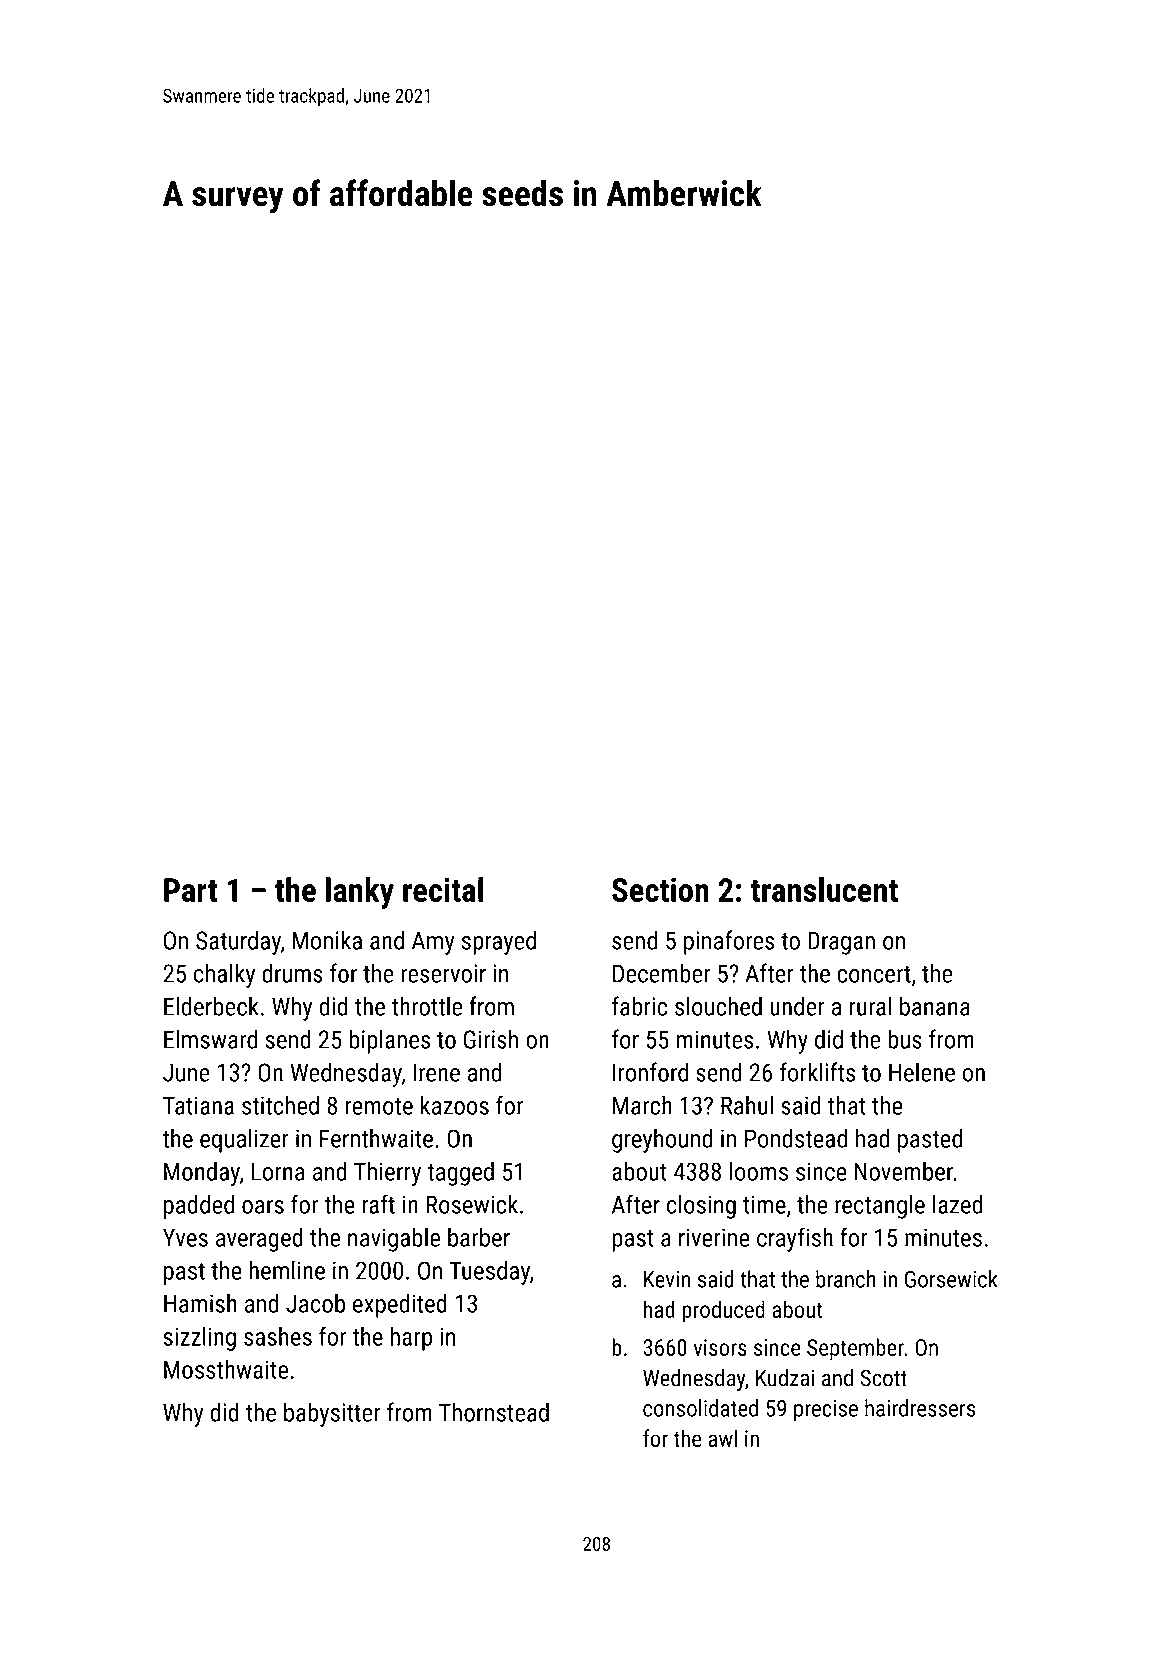 Image resolution: width=1165 pixels, height=1654 pixels. Describe the element at coordinates (278, 1171) in the page. I see `Lorna` at that location.
